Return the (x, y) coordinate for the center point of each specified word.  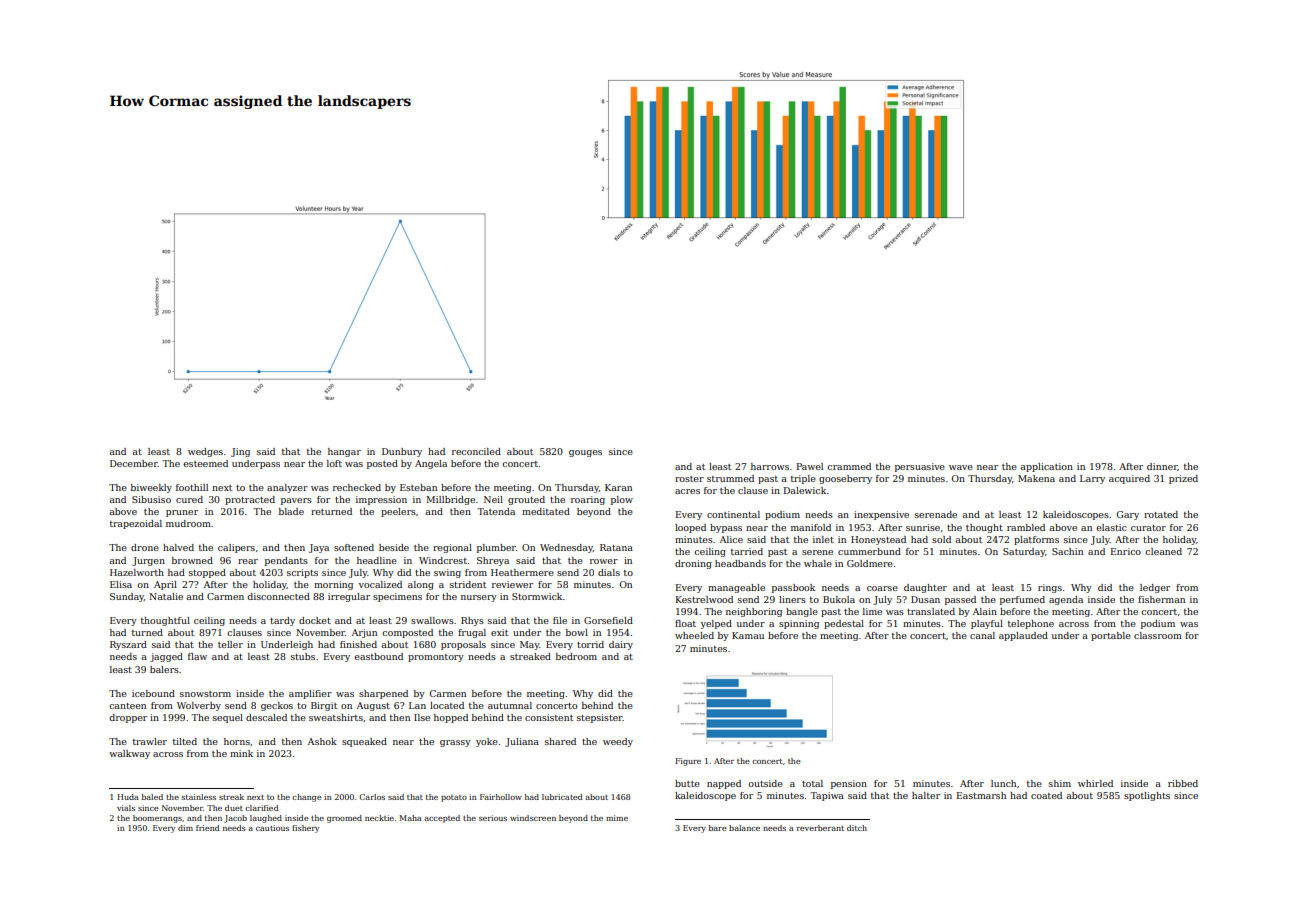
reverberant (820, 828)
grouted (526, 500)
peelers (398, 512)
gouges (585, 453)
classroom (1158, 635)
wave (961, 467)
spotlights (1147, 796)
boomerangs (157, 819)
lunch (1003, 783)
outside (765, 783)
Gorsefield (608, 620)
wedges (205, 452)
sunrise (923, 527)
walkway (129, 754)
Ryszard (128, 645)
